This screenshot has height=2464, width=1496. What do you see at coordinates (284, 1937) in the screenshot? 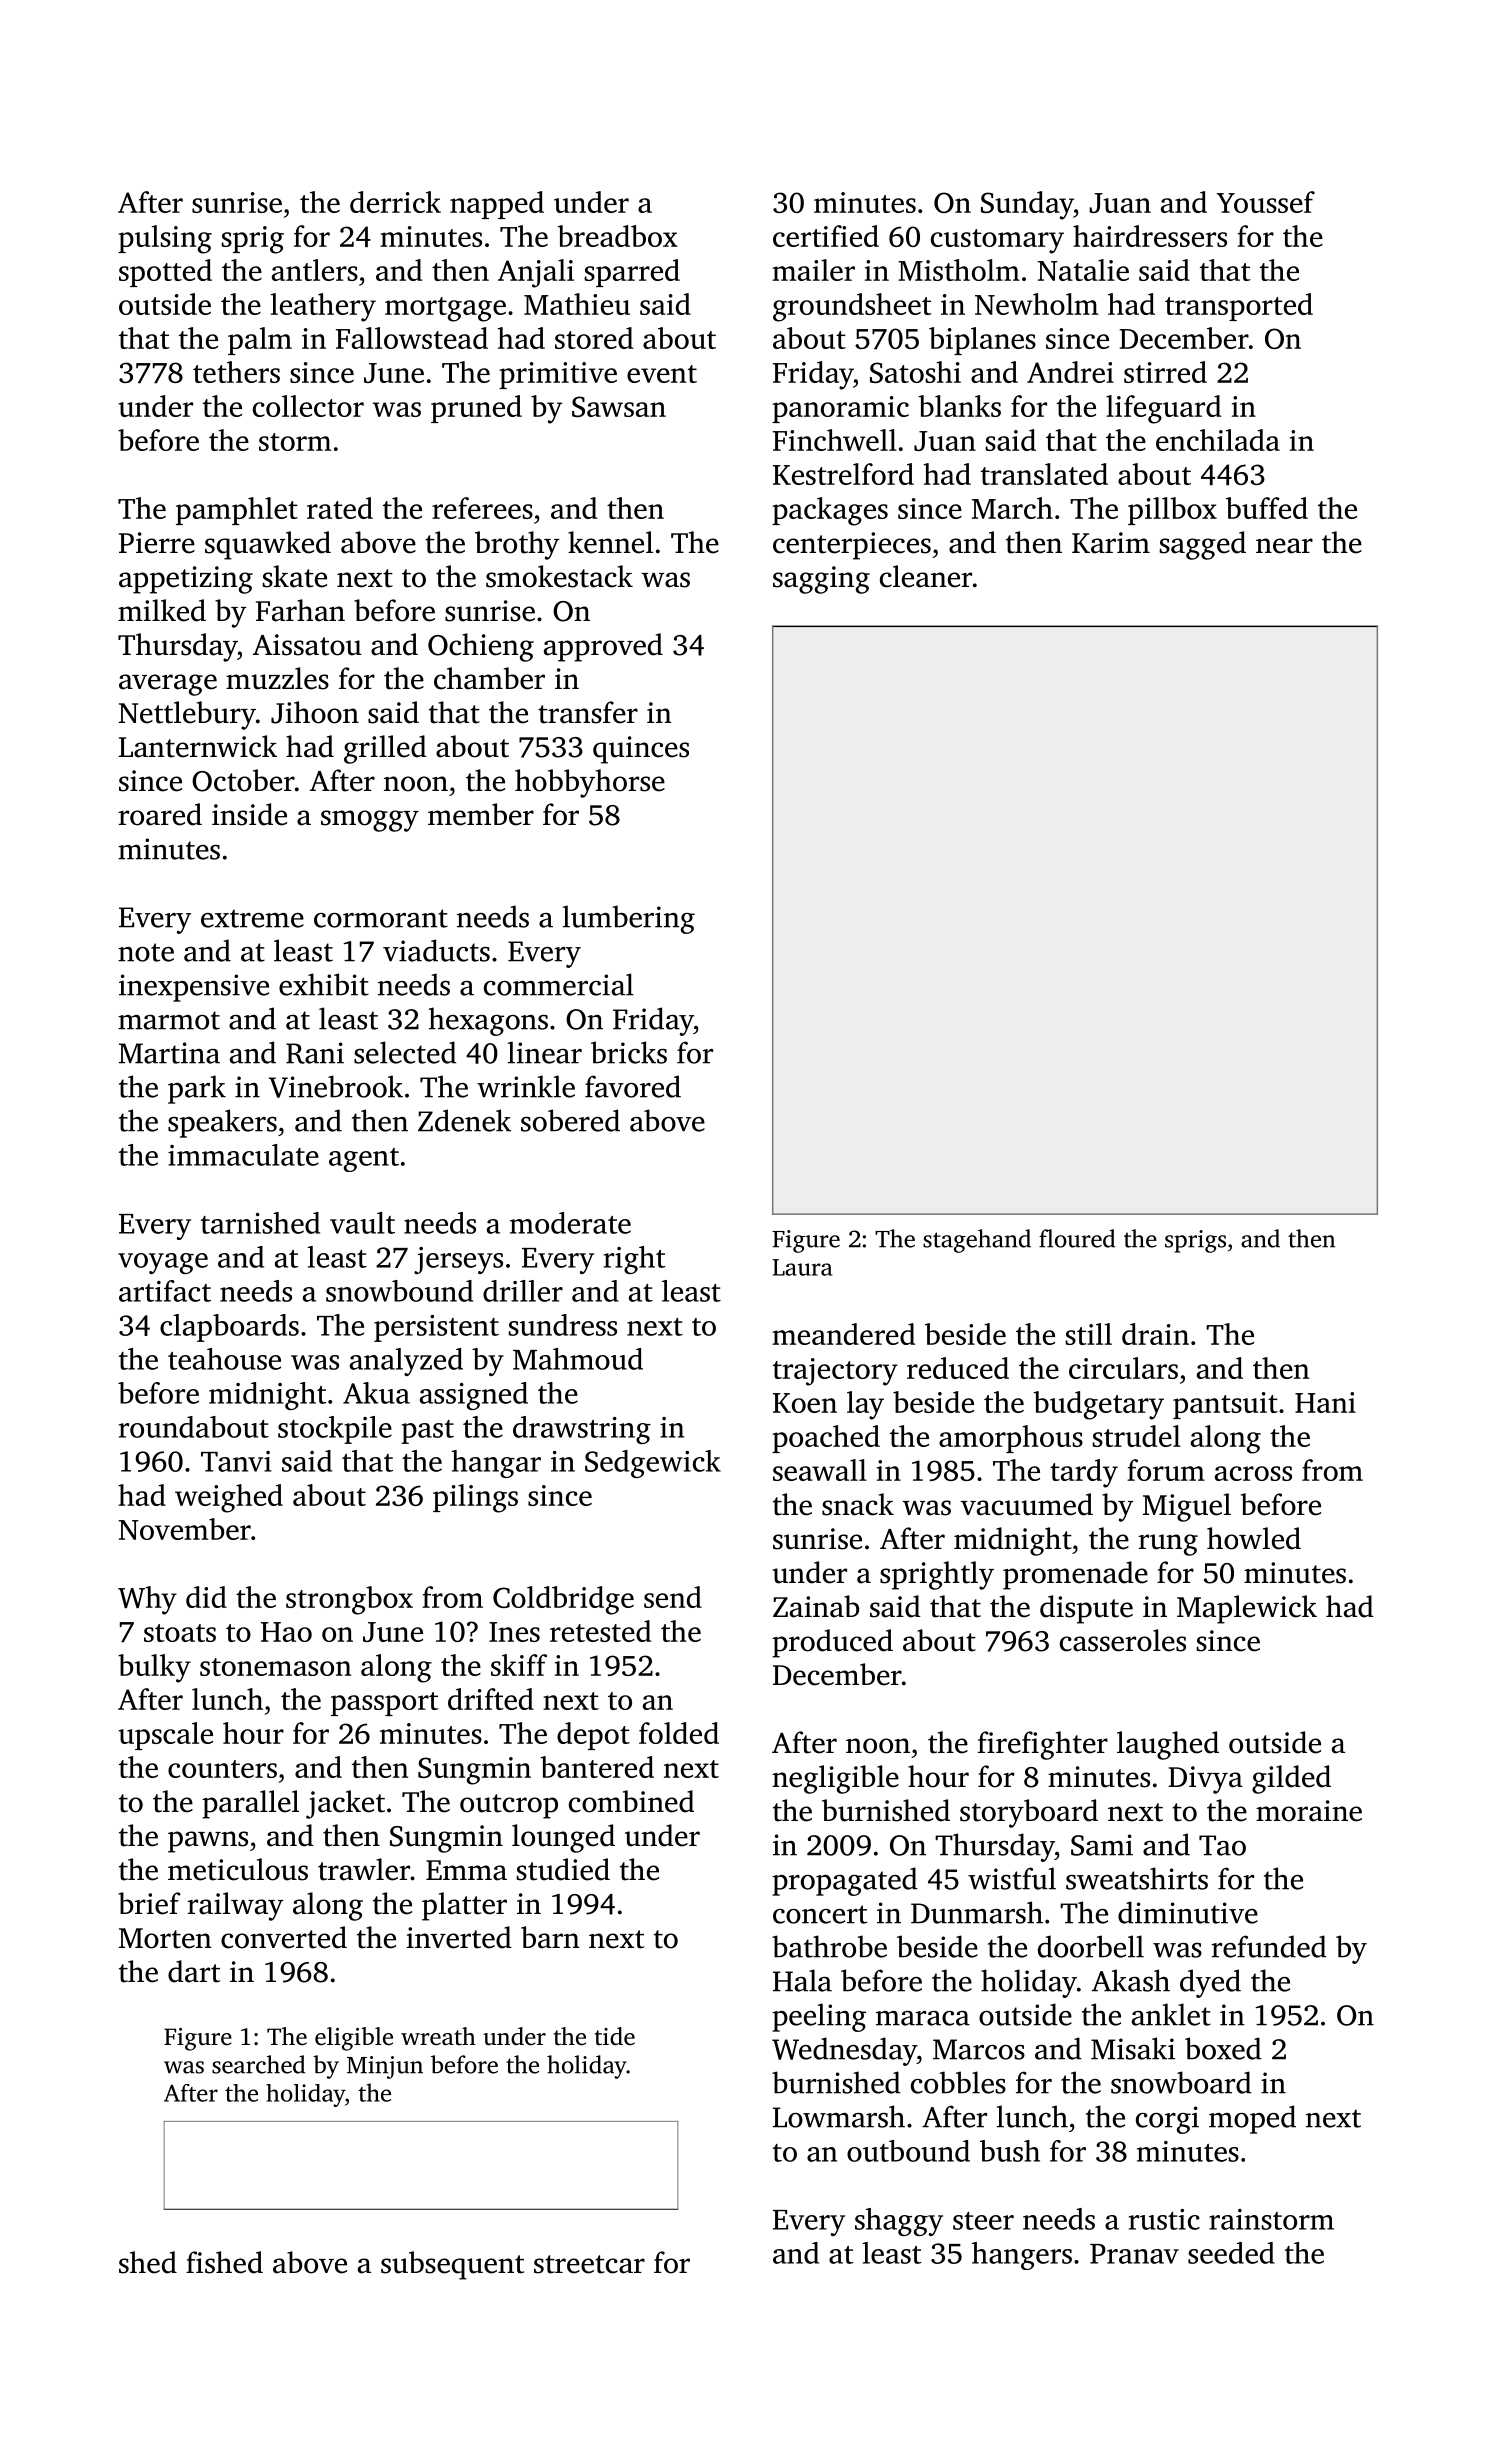
I see `converted` at bounding box center [284, 1937].
